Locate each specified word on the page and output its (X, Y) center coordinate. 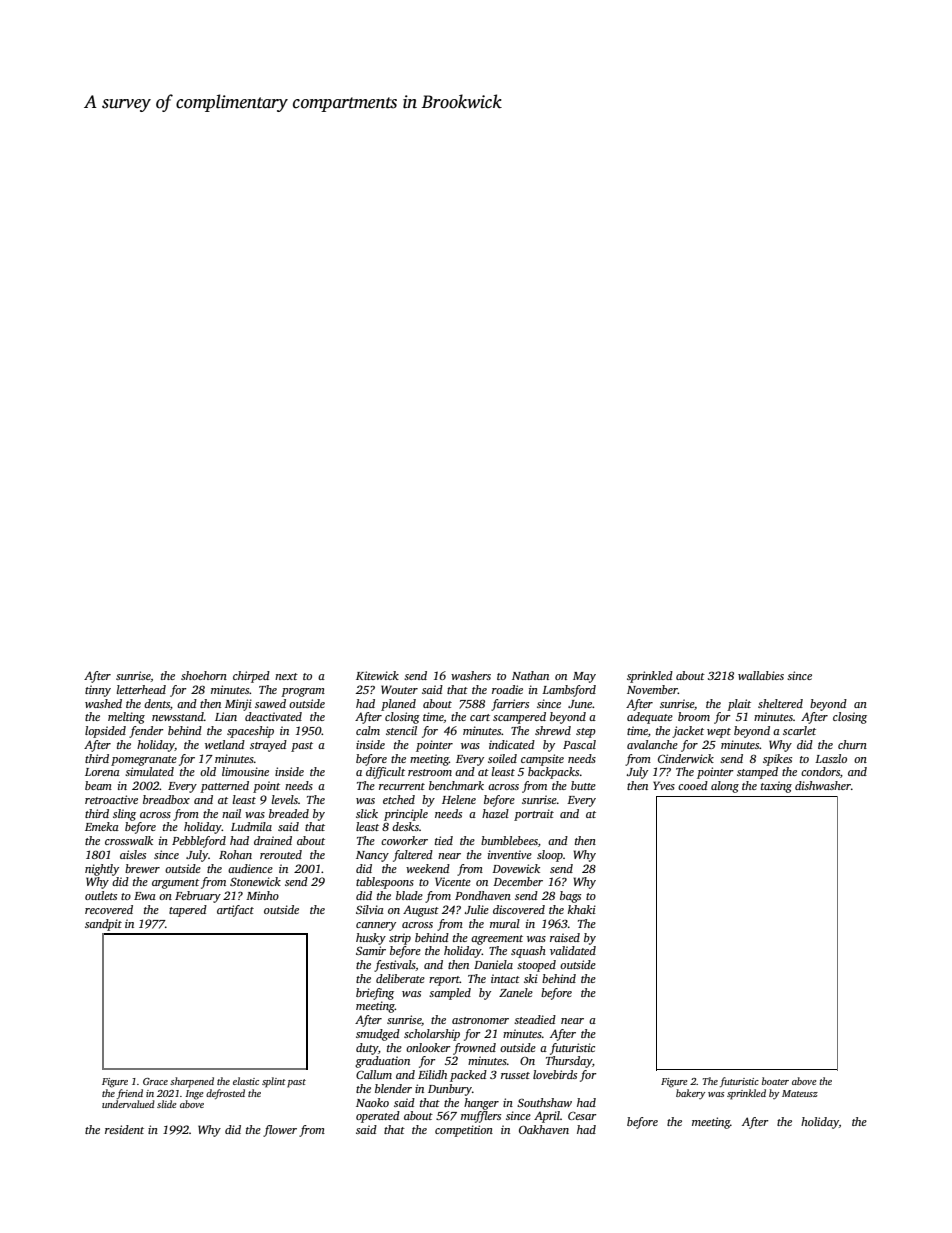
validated (573, 950)
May (584, 677)
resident (124, 1129)
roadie (507, 689)
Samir (371, 950)
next (286, 676)
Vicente (453, 881)
